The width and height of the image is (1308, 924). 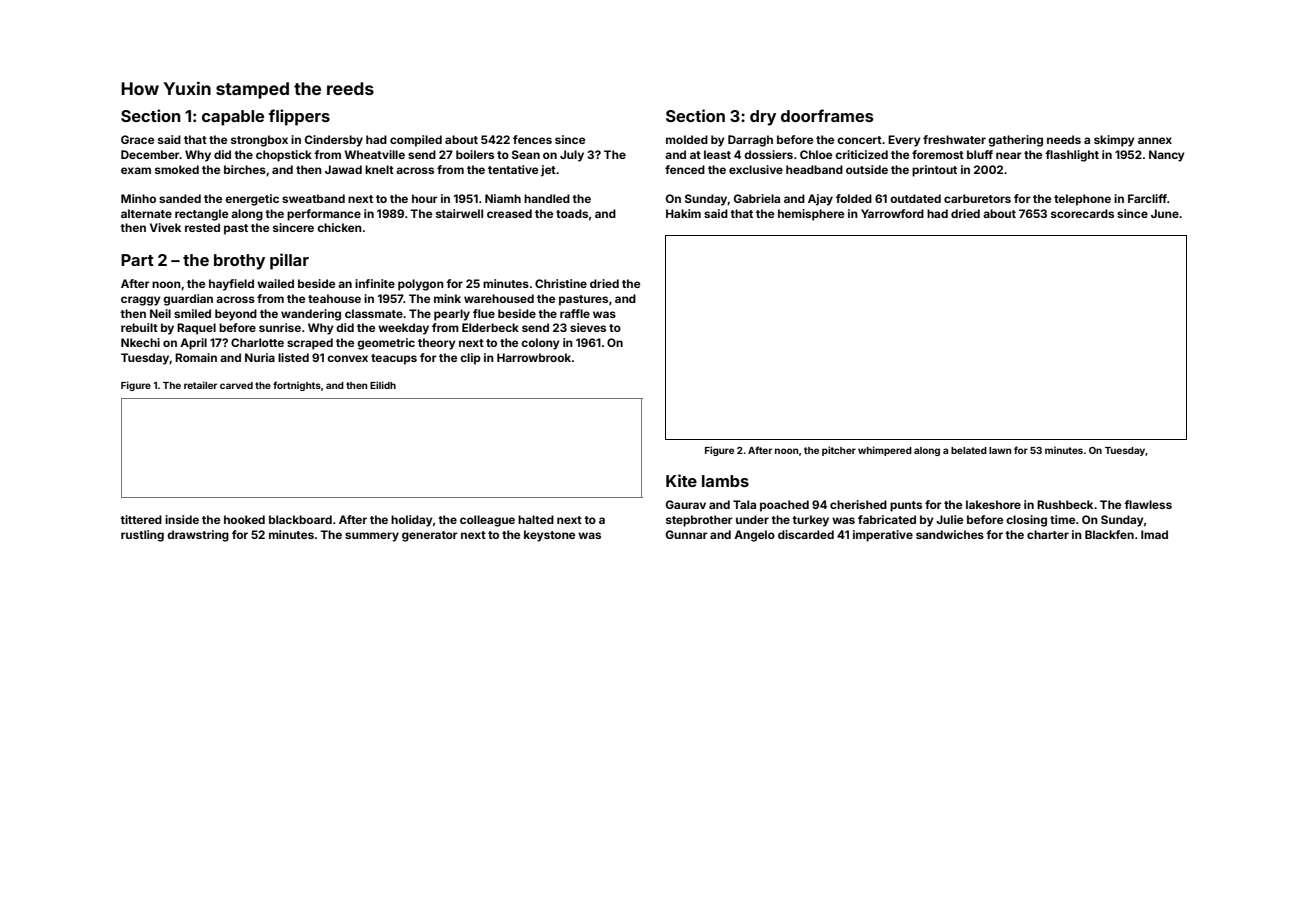 I want to click on hemisphere, so click(x=811, y=215).
